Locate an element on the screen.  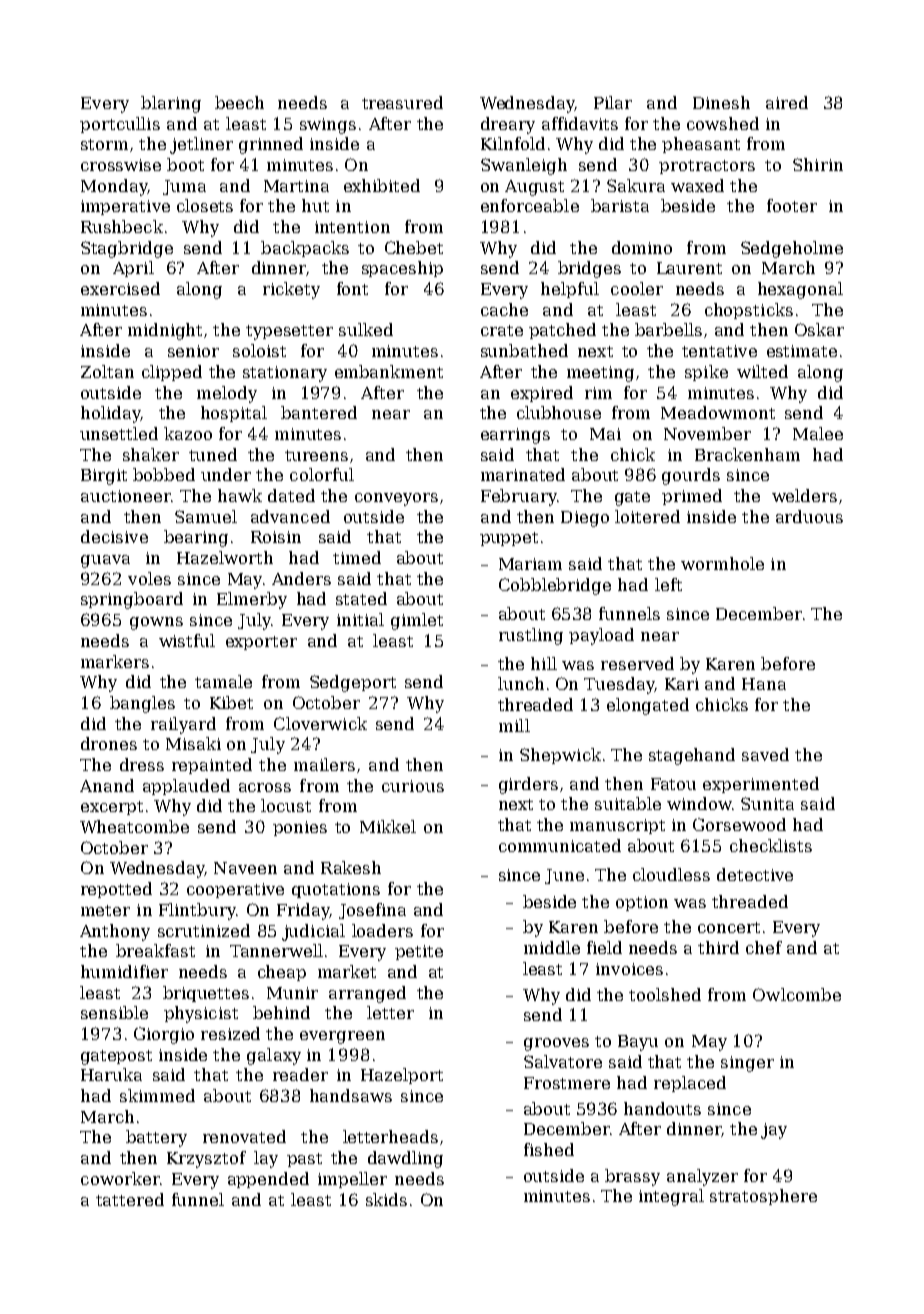
Zoltan is located at coordinates (107, 371).
